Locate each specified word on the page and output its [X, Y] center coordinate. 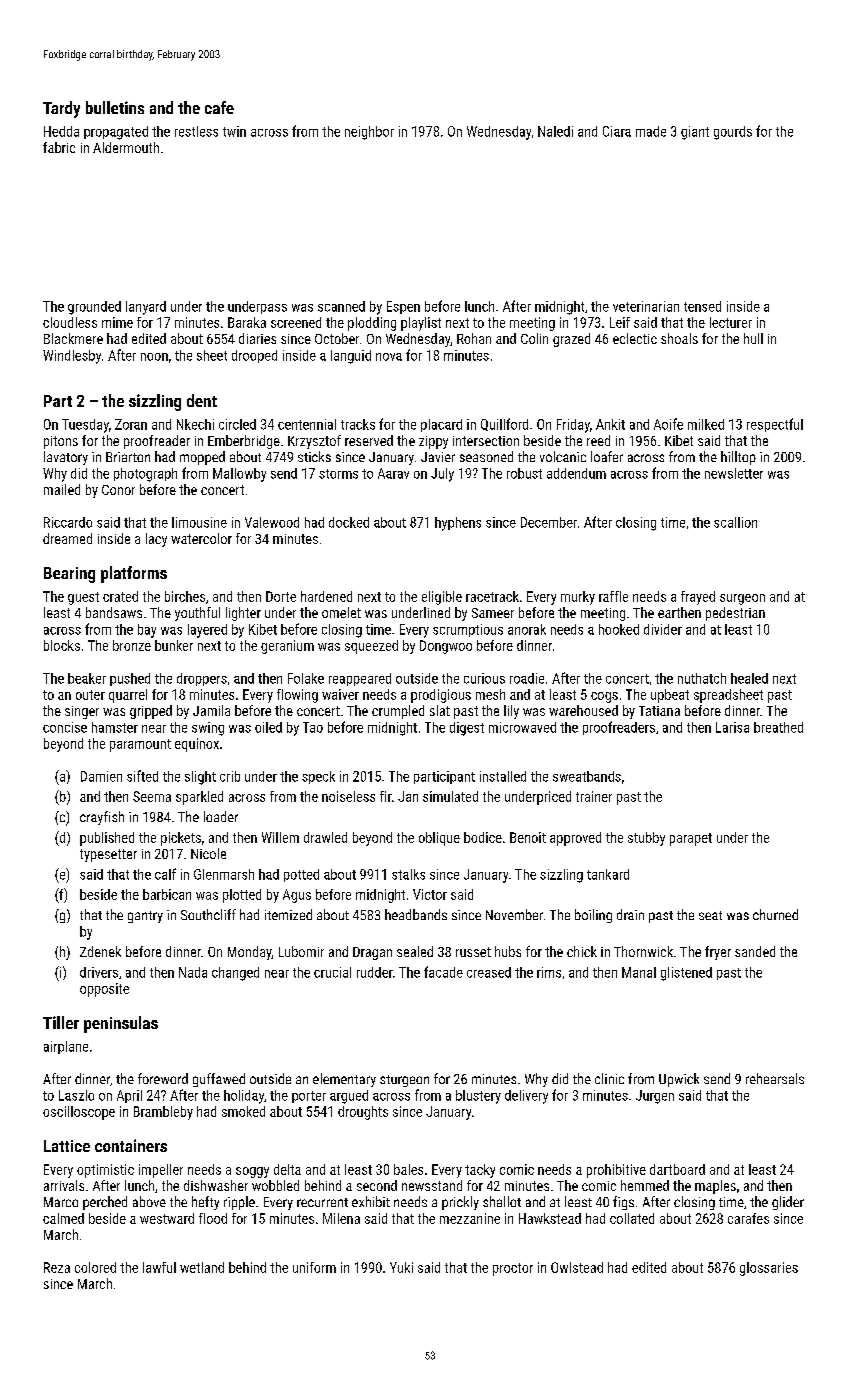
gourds [733, 133]
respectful [775, 425]
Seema [152, 796]
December [549, 522]
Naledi [555, 131]
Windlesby [72, 357]
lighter [243, 614]
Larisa [732, 727]
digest [467, 729]
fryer [718, 953]
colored [95, 1267]
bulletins [115, 107]
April [129, 1096]
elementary [344, 1080]
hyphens [458, 524]
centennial [307, 424]
